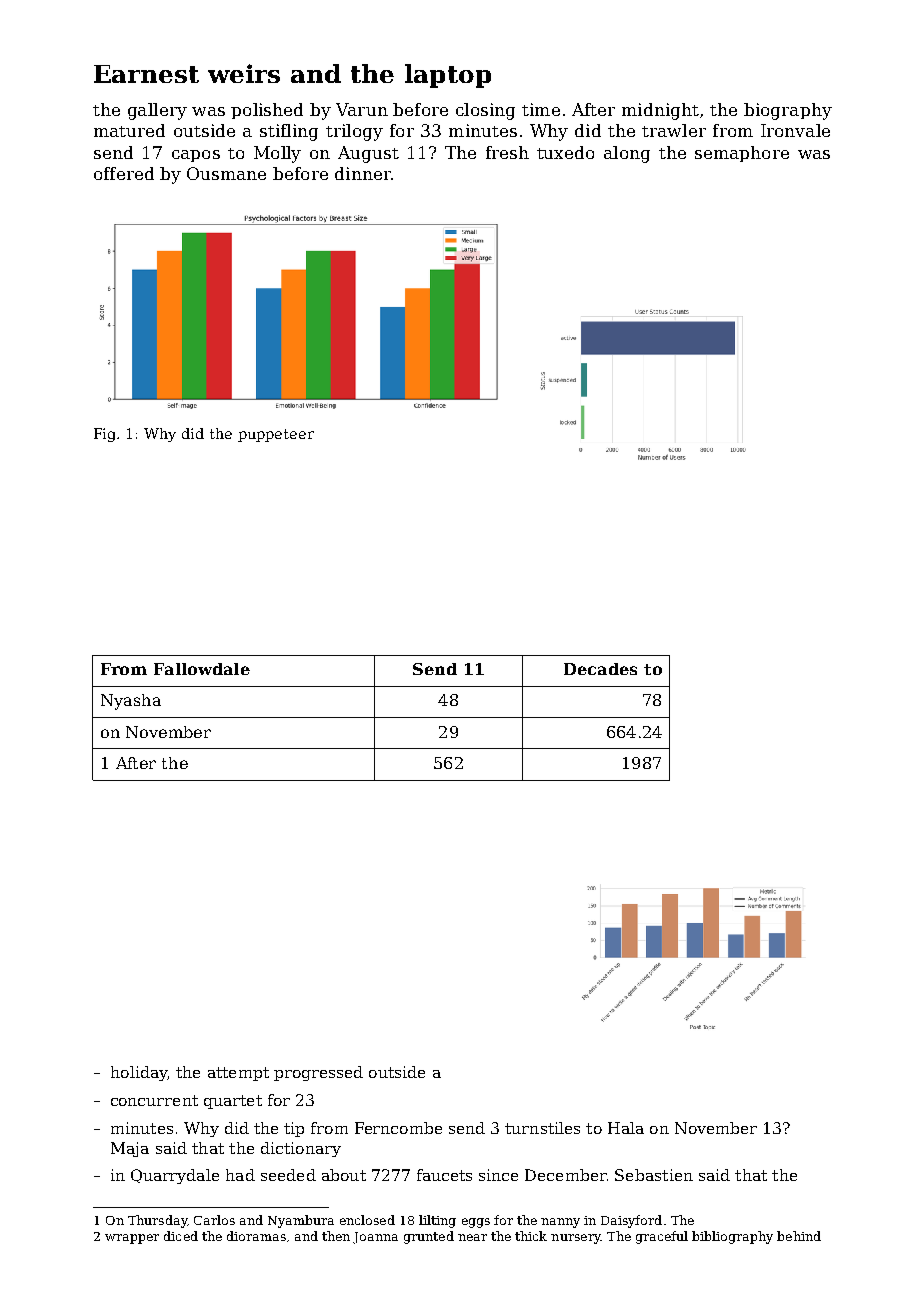 Image resolution: width=924 pixels, height=1308 pixels. What do you see at coordinates (124, 173) in the screenshot?
I see `offered` at bounding box center [124, 173].
